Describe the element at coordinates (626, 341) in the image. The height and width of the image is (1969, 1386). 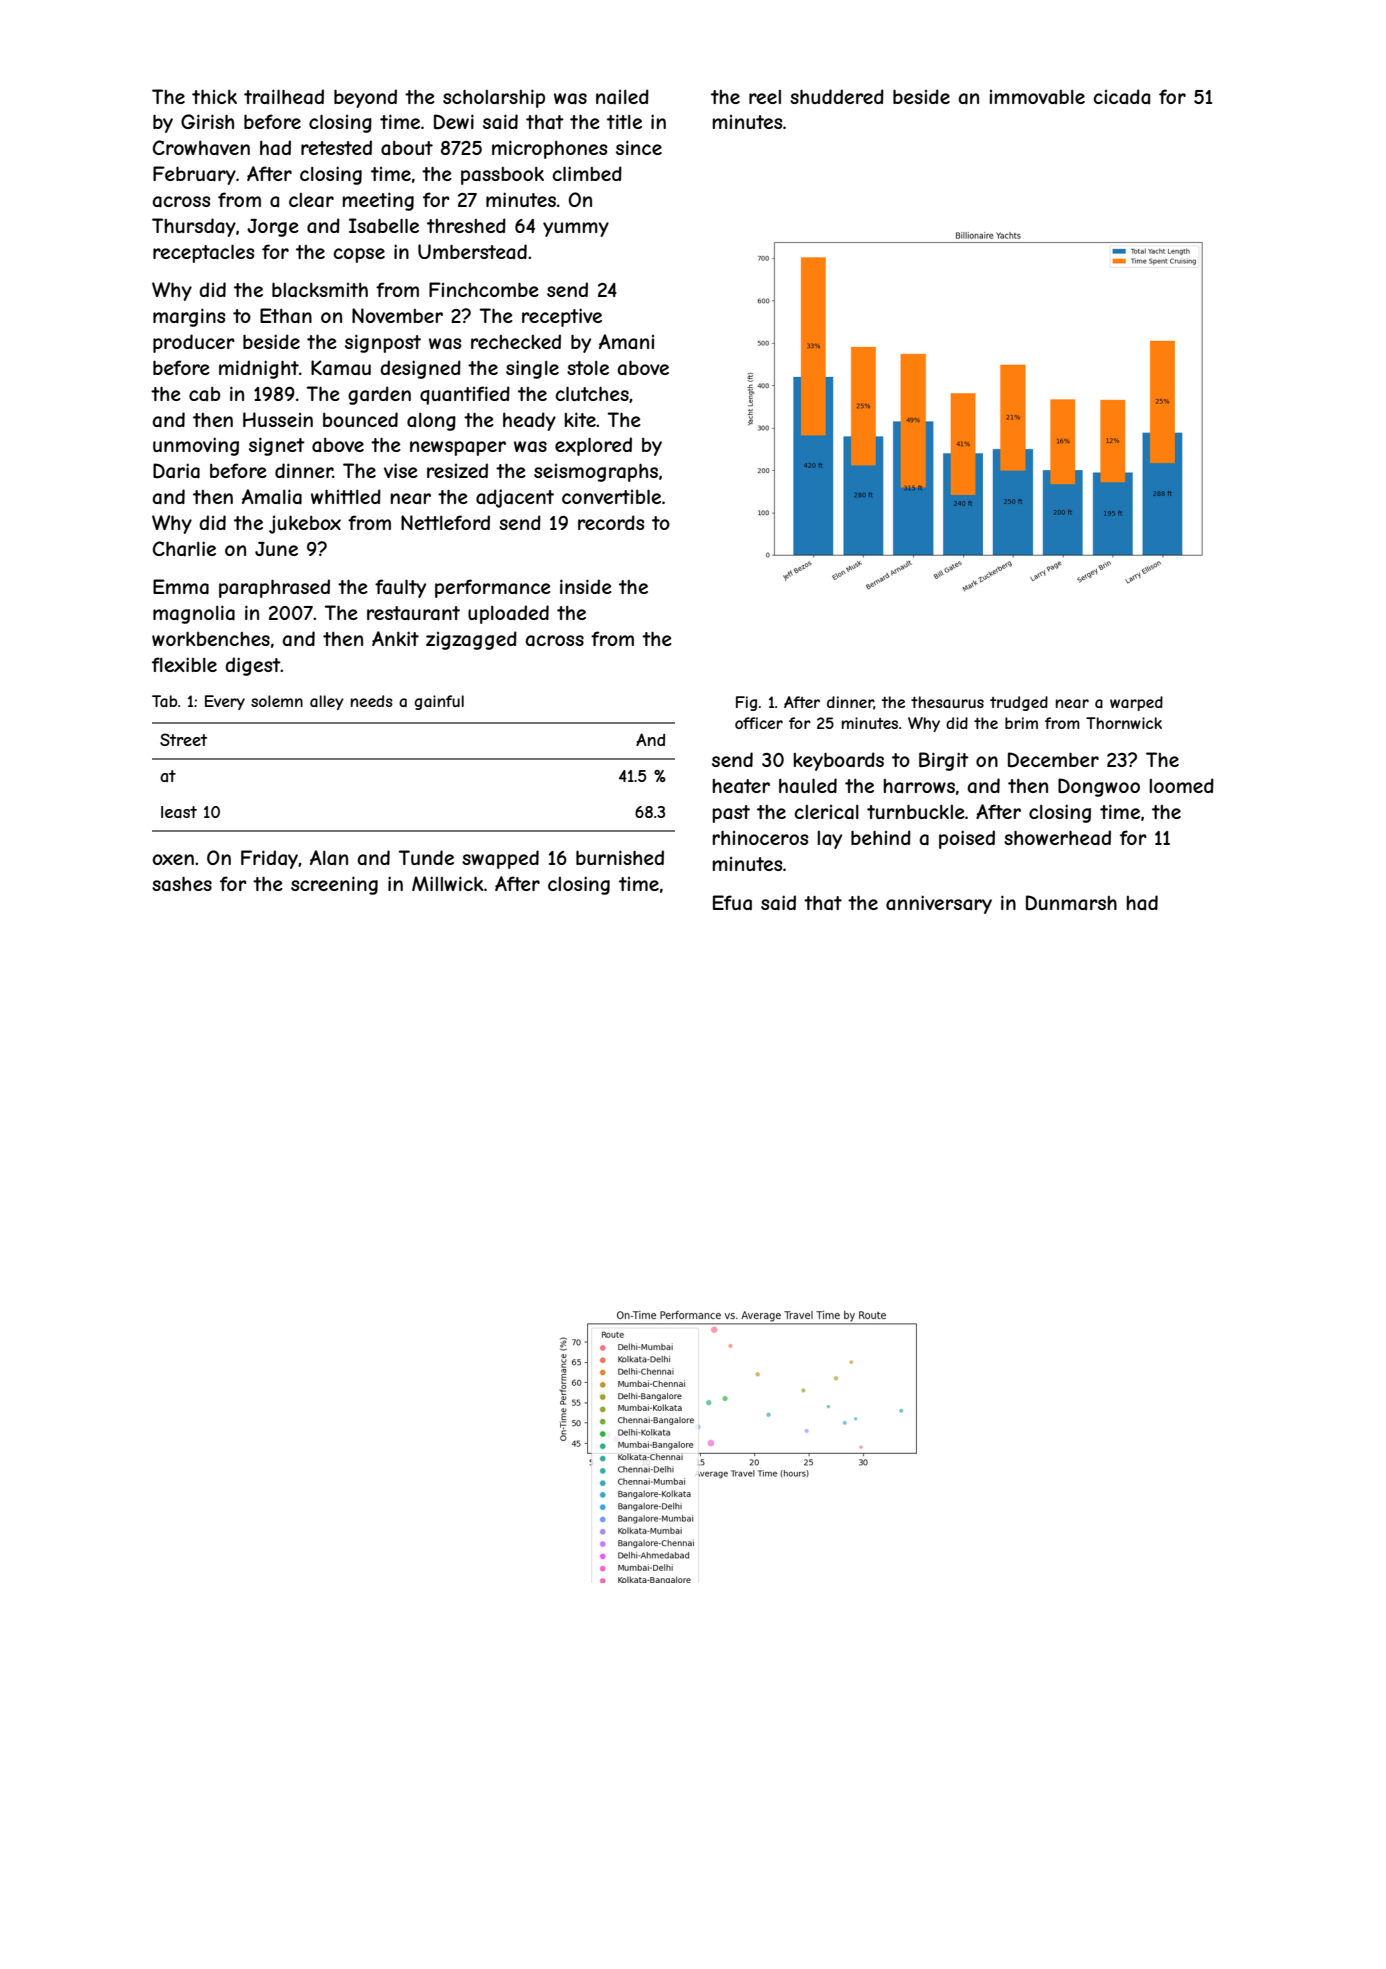
I see `Amani` at that location.
